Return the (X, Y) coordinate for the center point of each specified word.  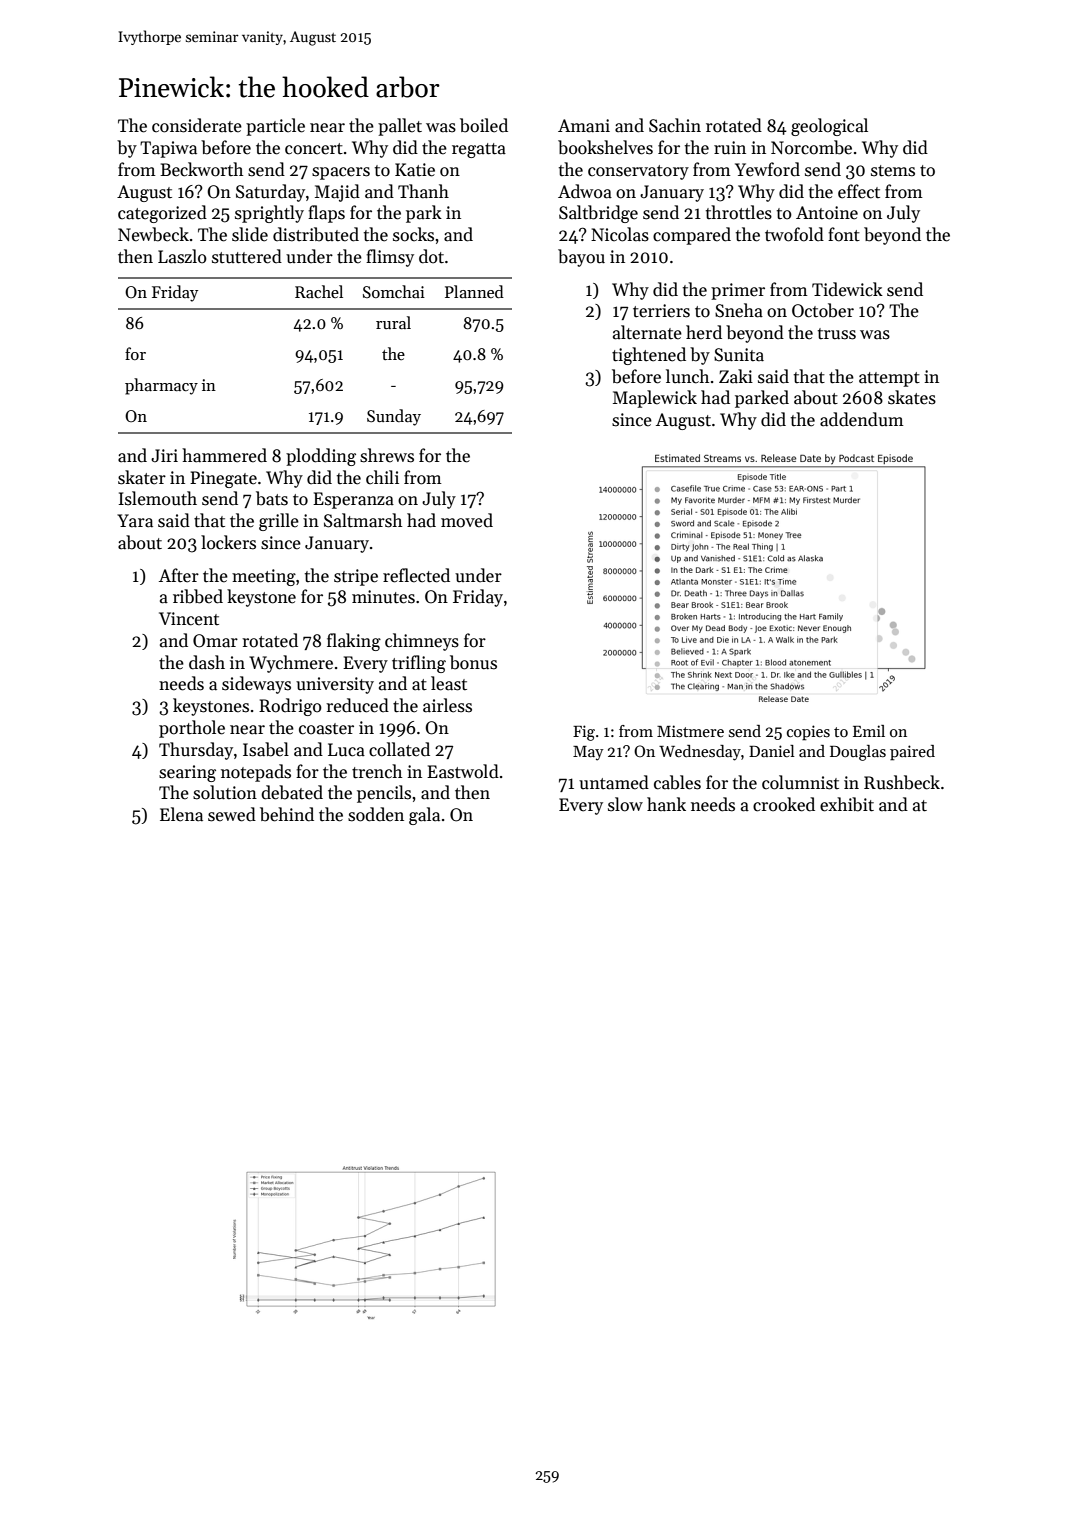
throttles (739, 212)
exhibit (847, 804)
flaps (326, 214)
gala (424, 816)
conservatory (638, 172)
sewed (232, 814)
